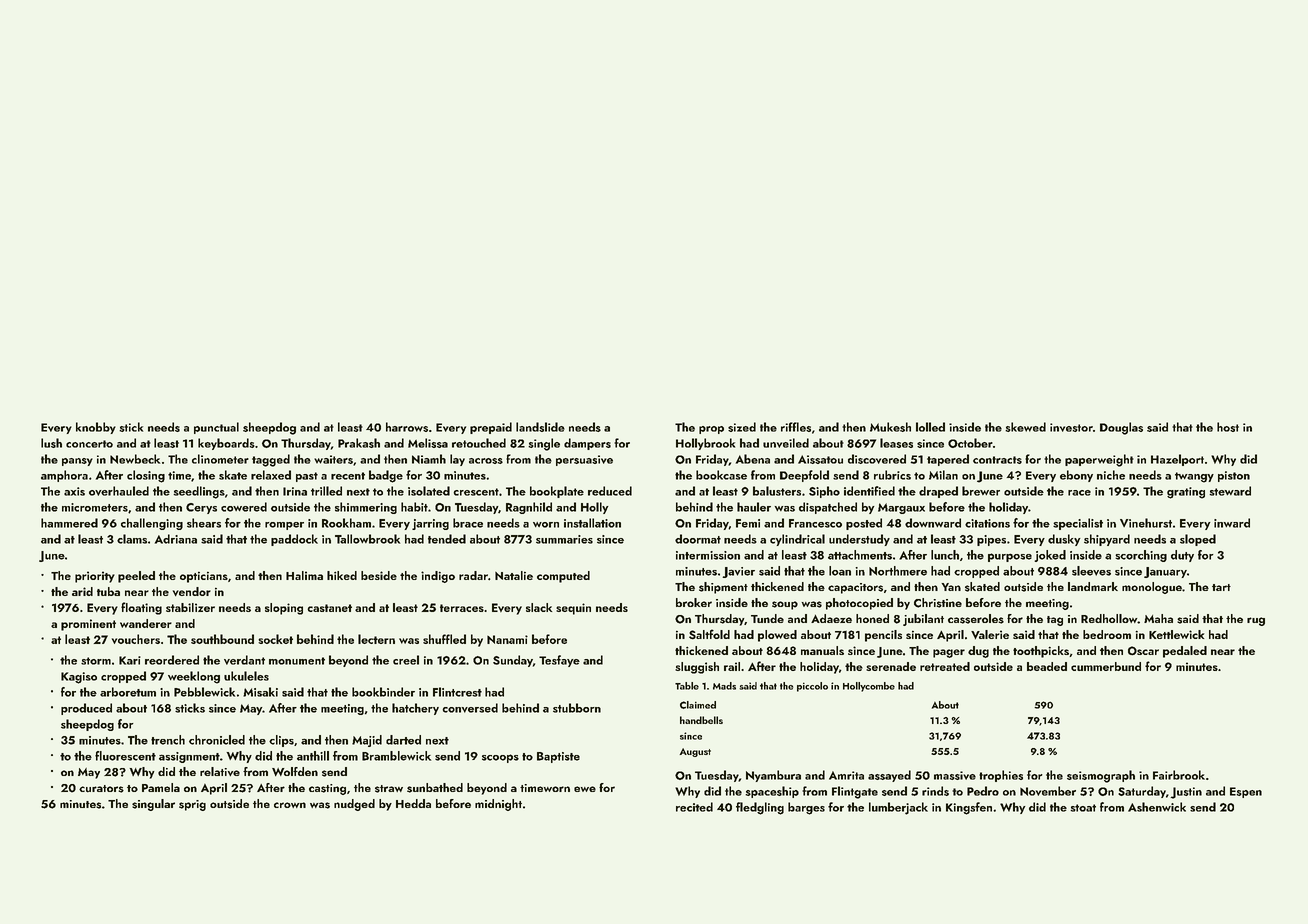  What do you see at coordinates (1198, 540) in the document?
I see `sloped` at bounding box center [1198, 540].
